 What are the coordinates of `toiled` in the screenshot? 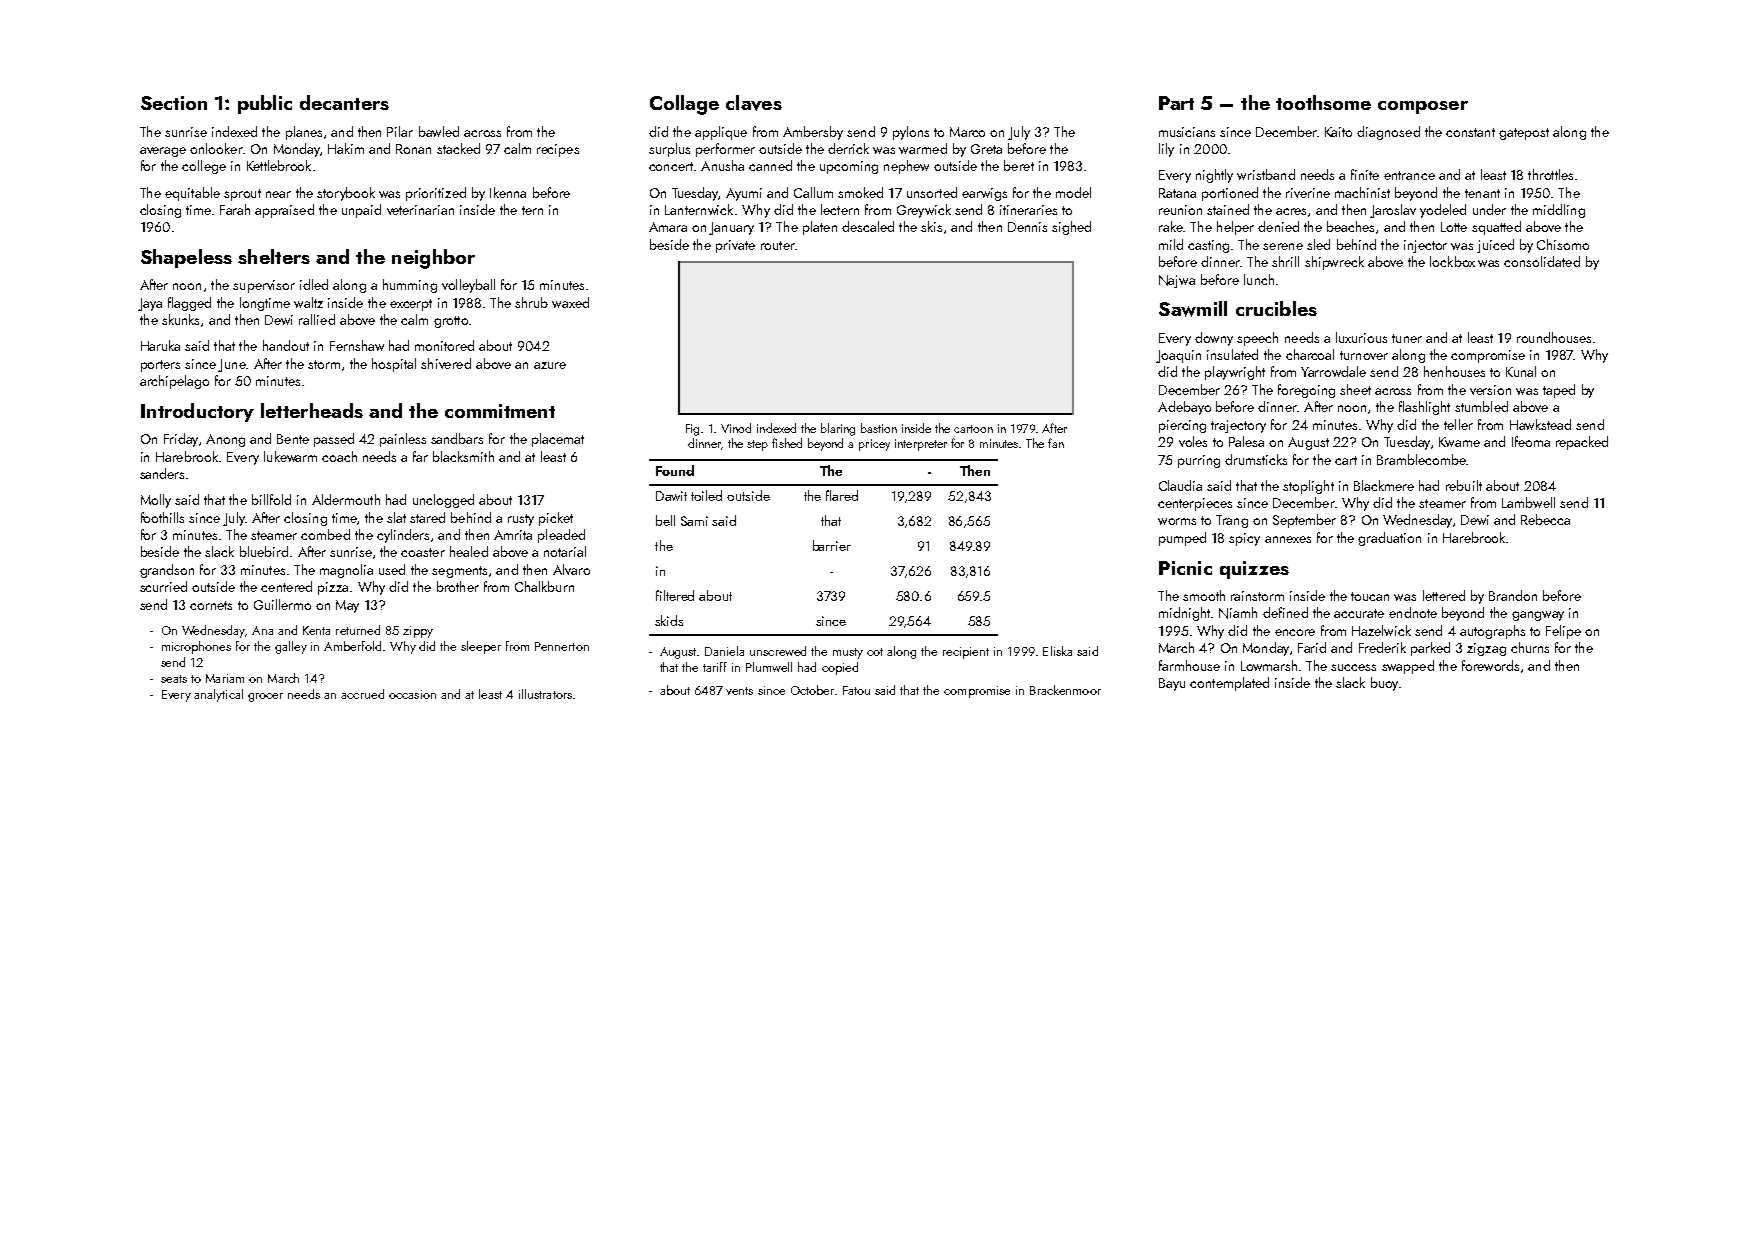 It's located at (706, 495).
